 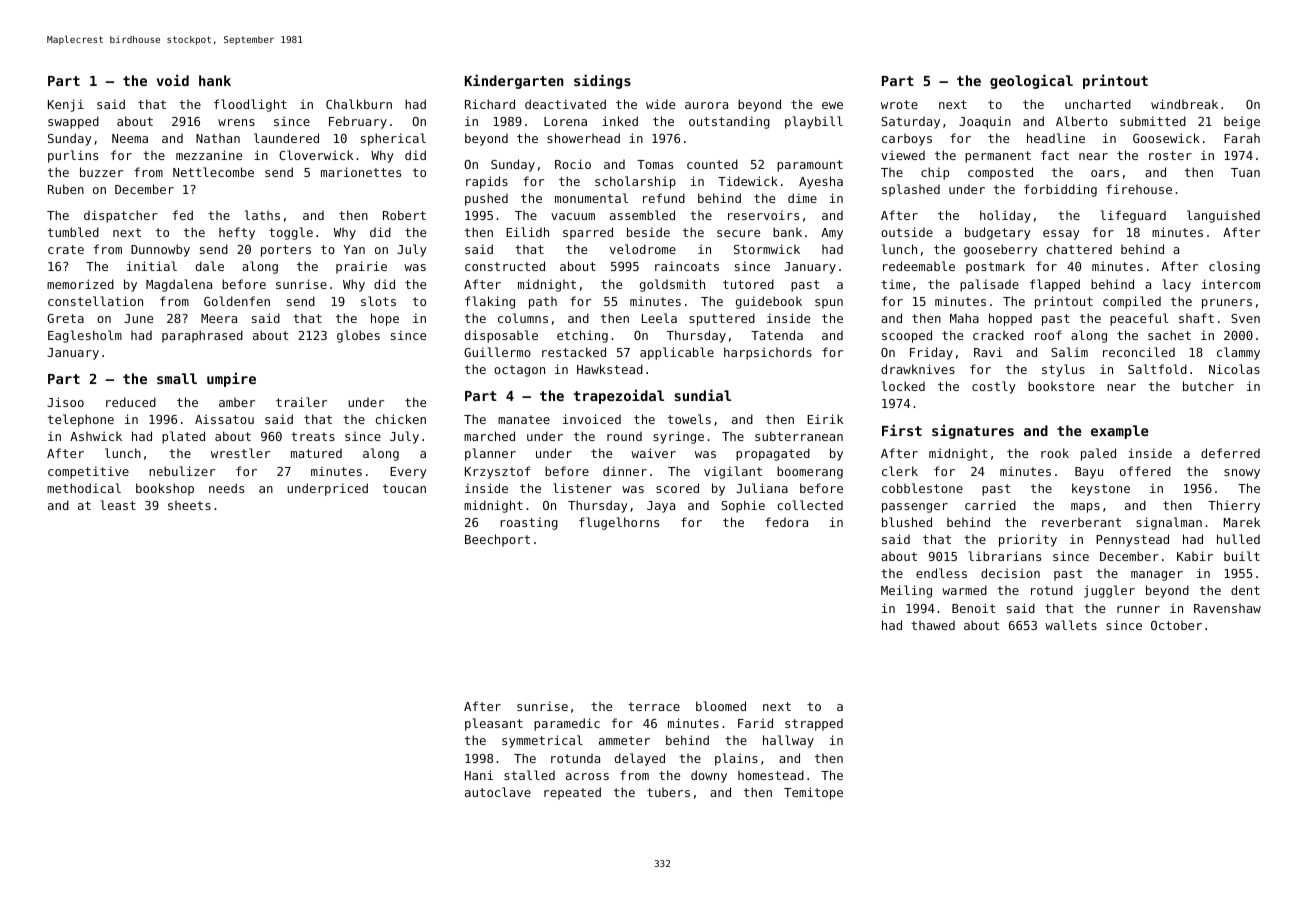 What do you see at coordinates (173, 80) in the screenshot?
I see `void` at bounding box center [173, 80].
